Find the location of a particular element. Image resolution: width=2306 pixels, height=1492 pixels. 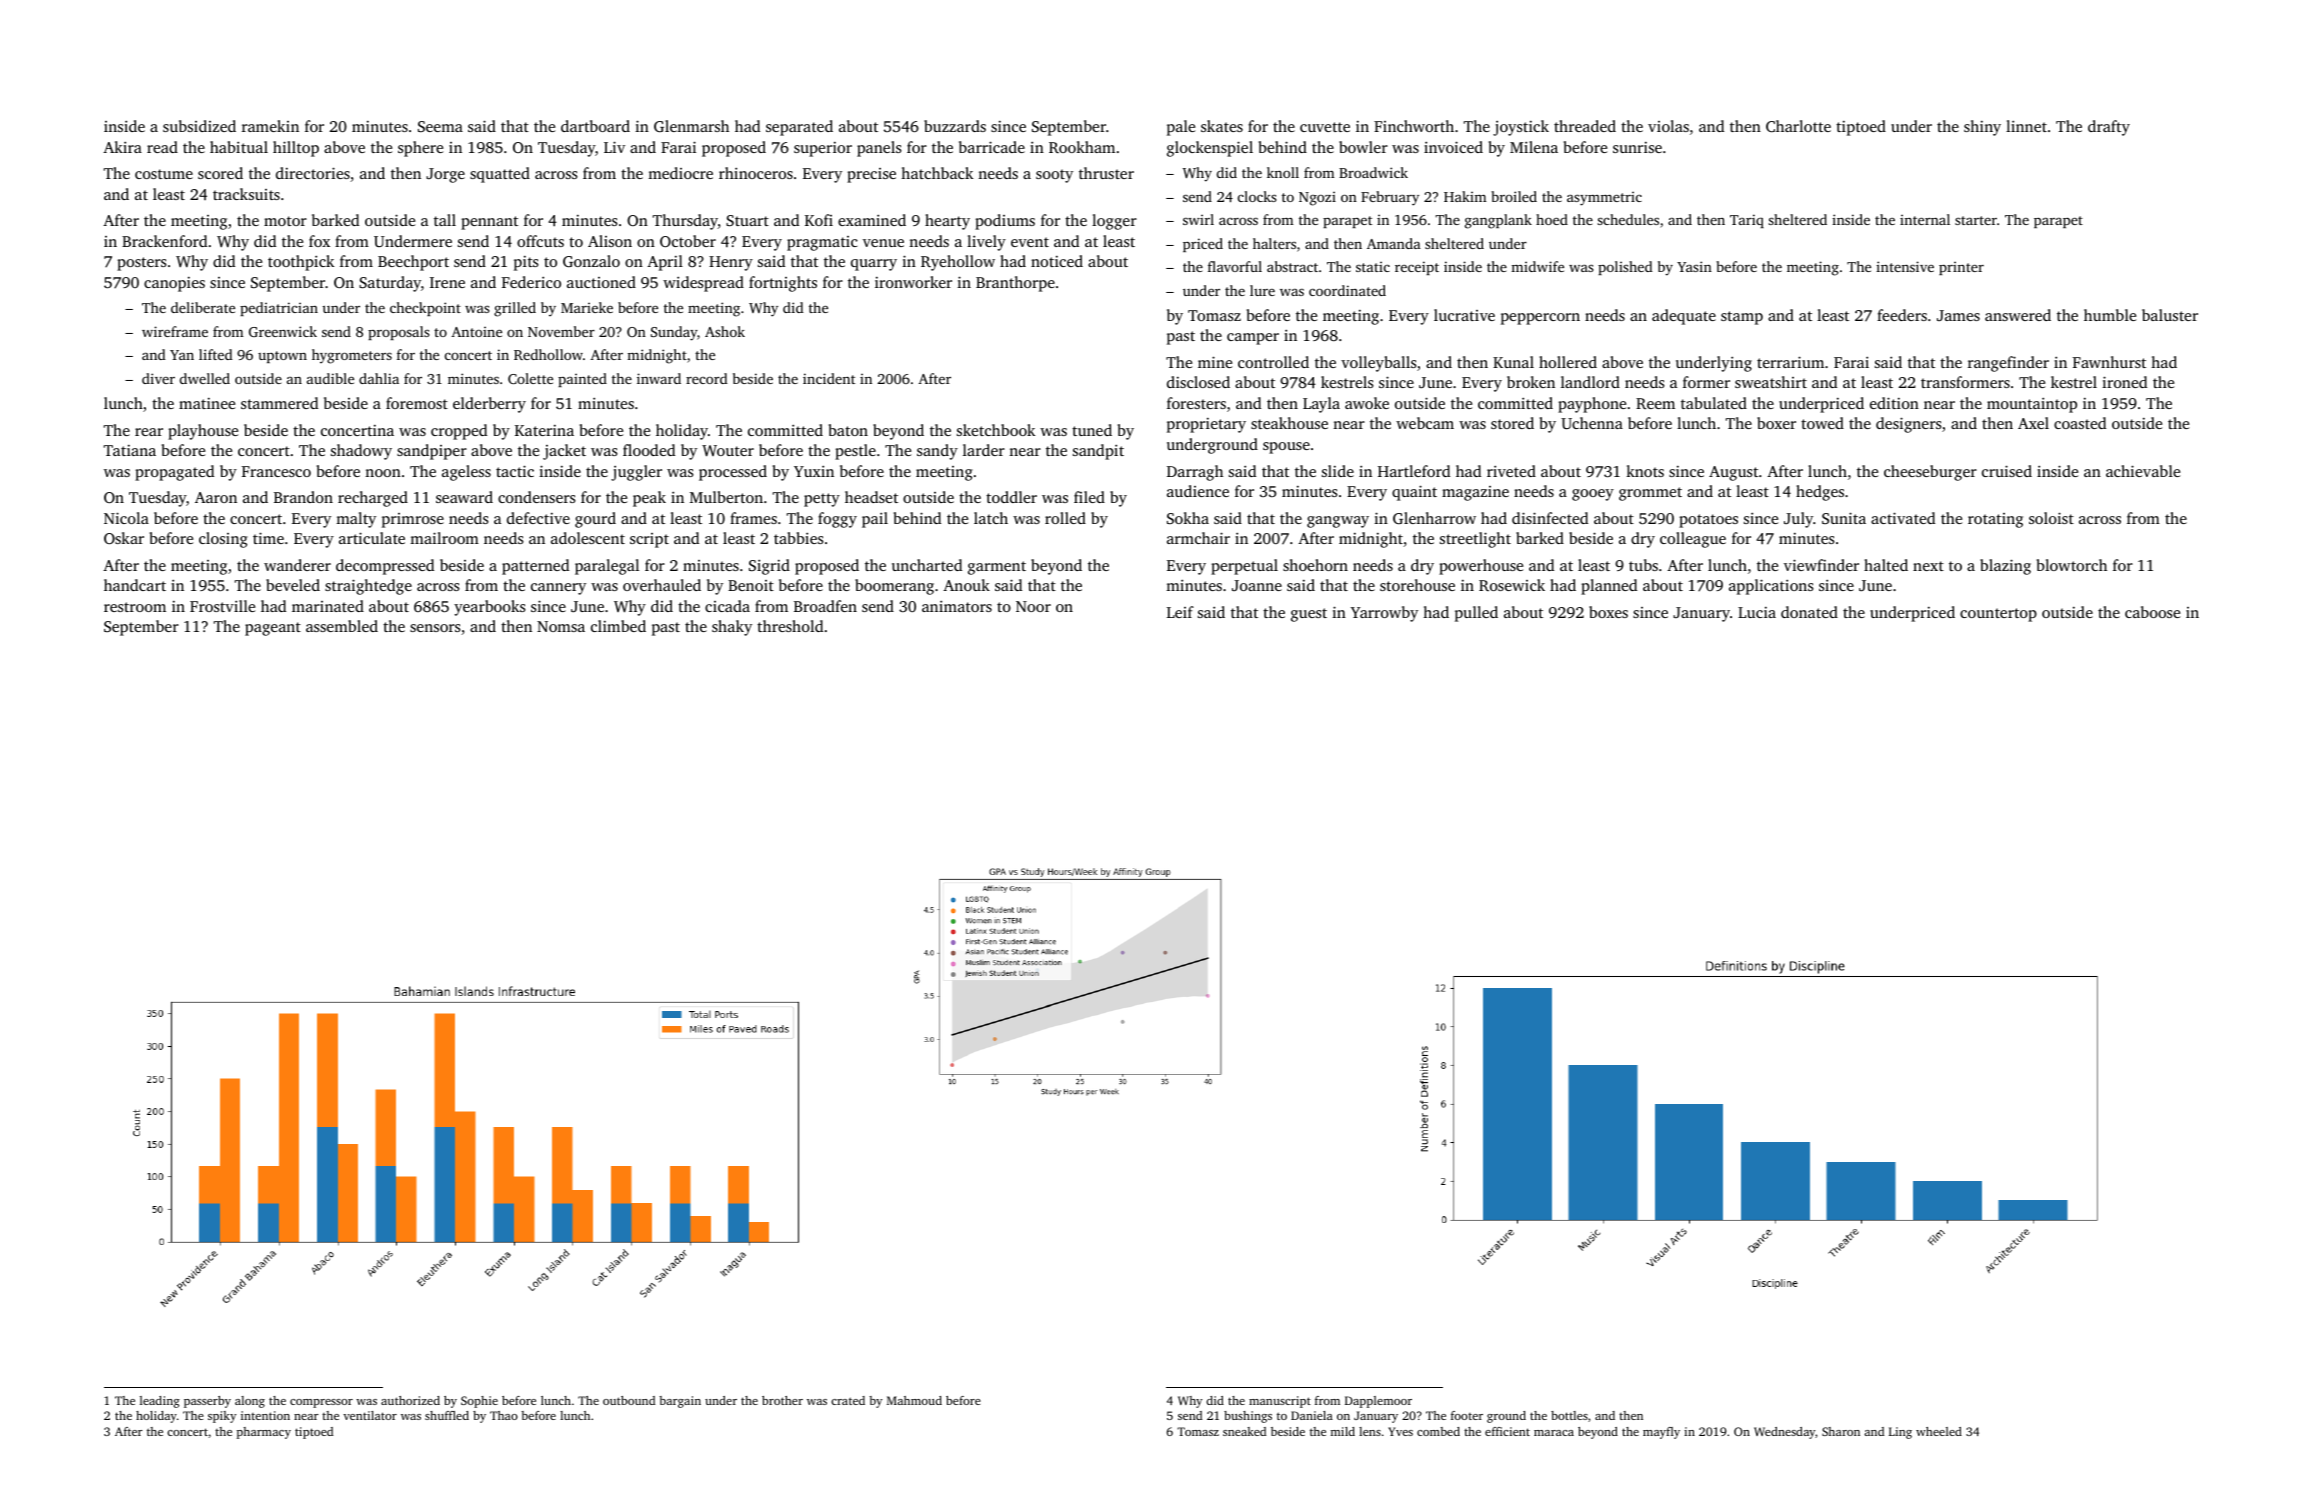

Lucia is located at coordinates (1757, 612).
